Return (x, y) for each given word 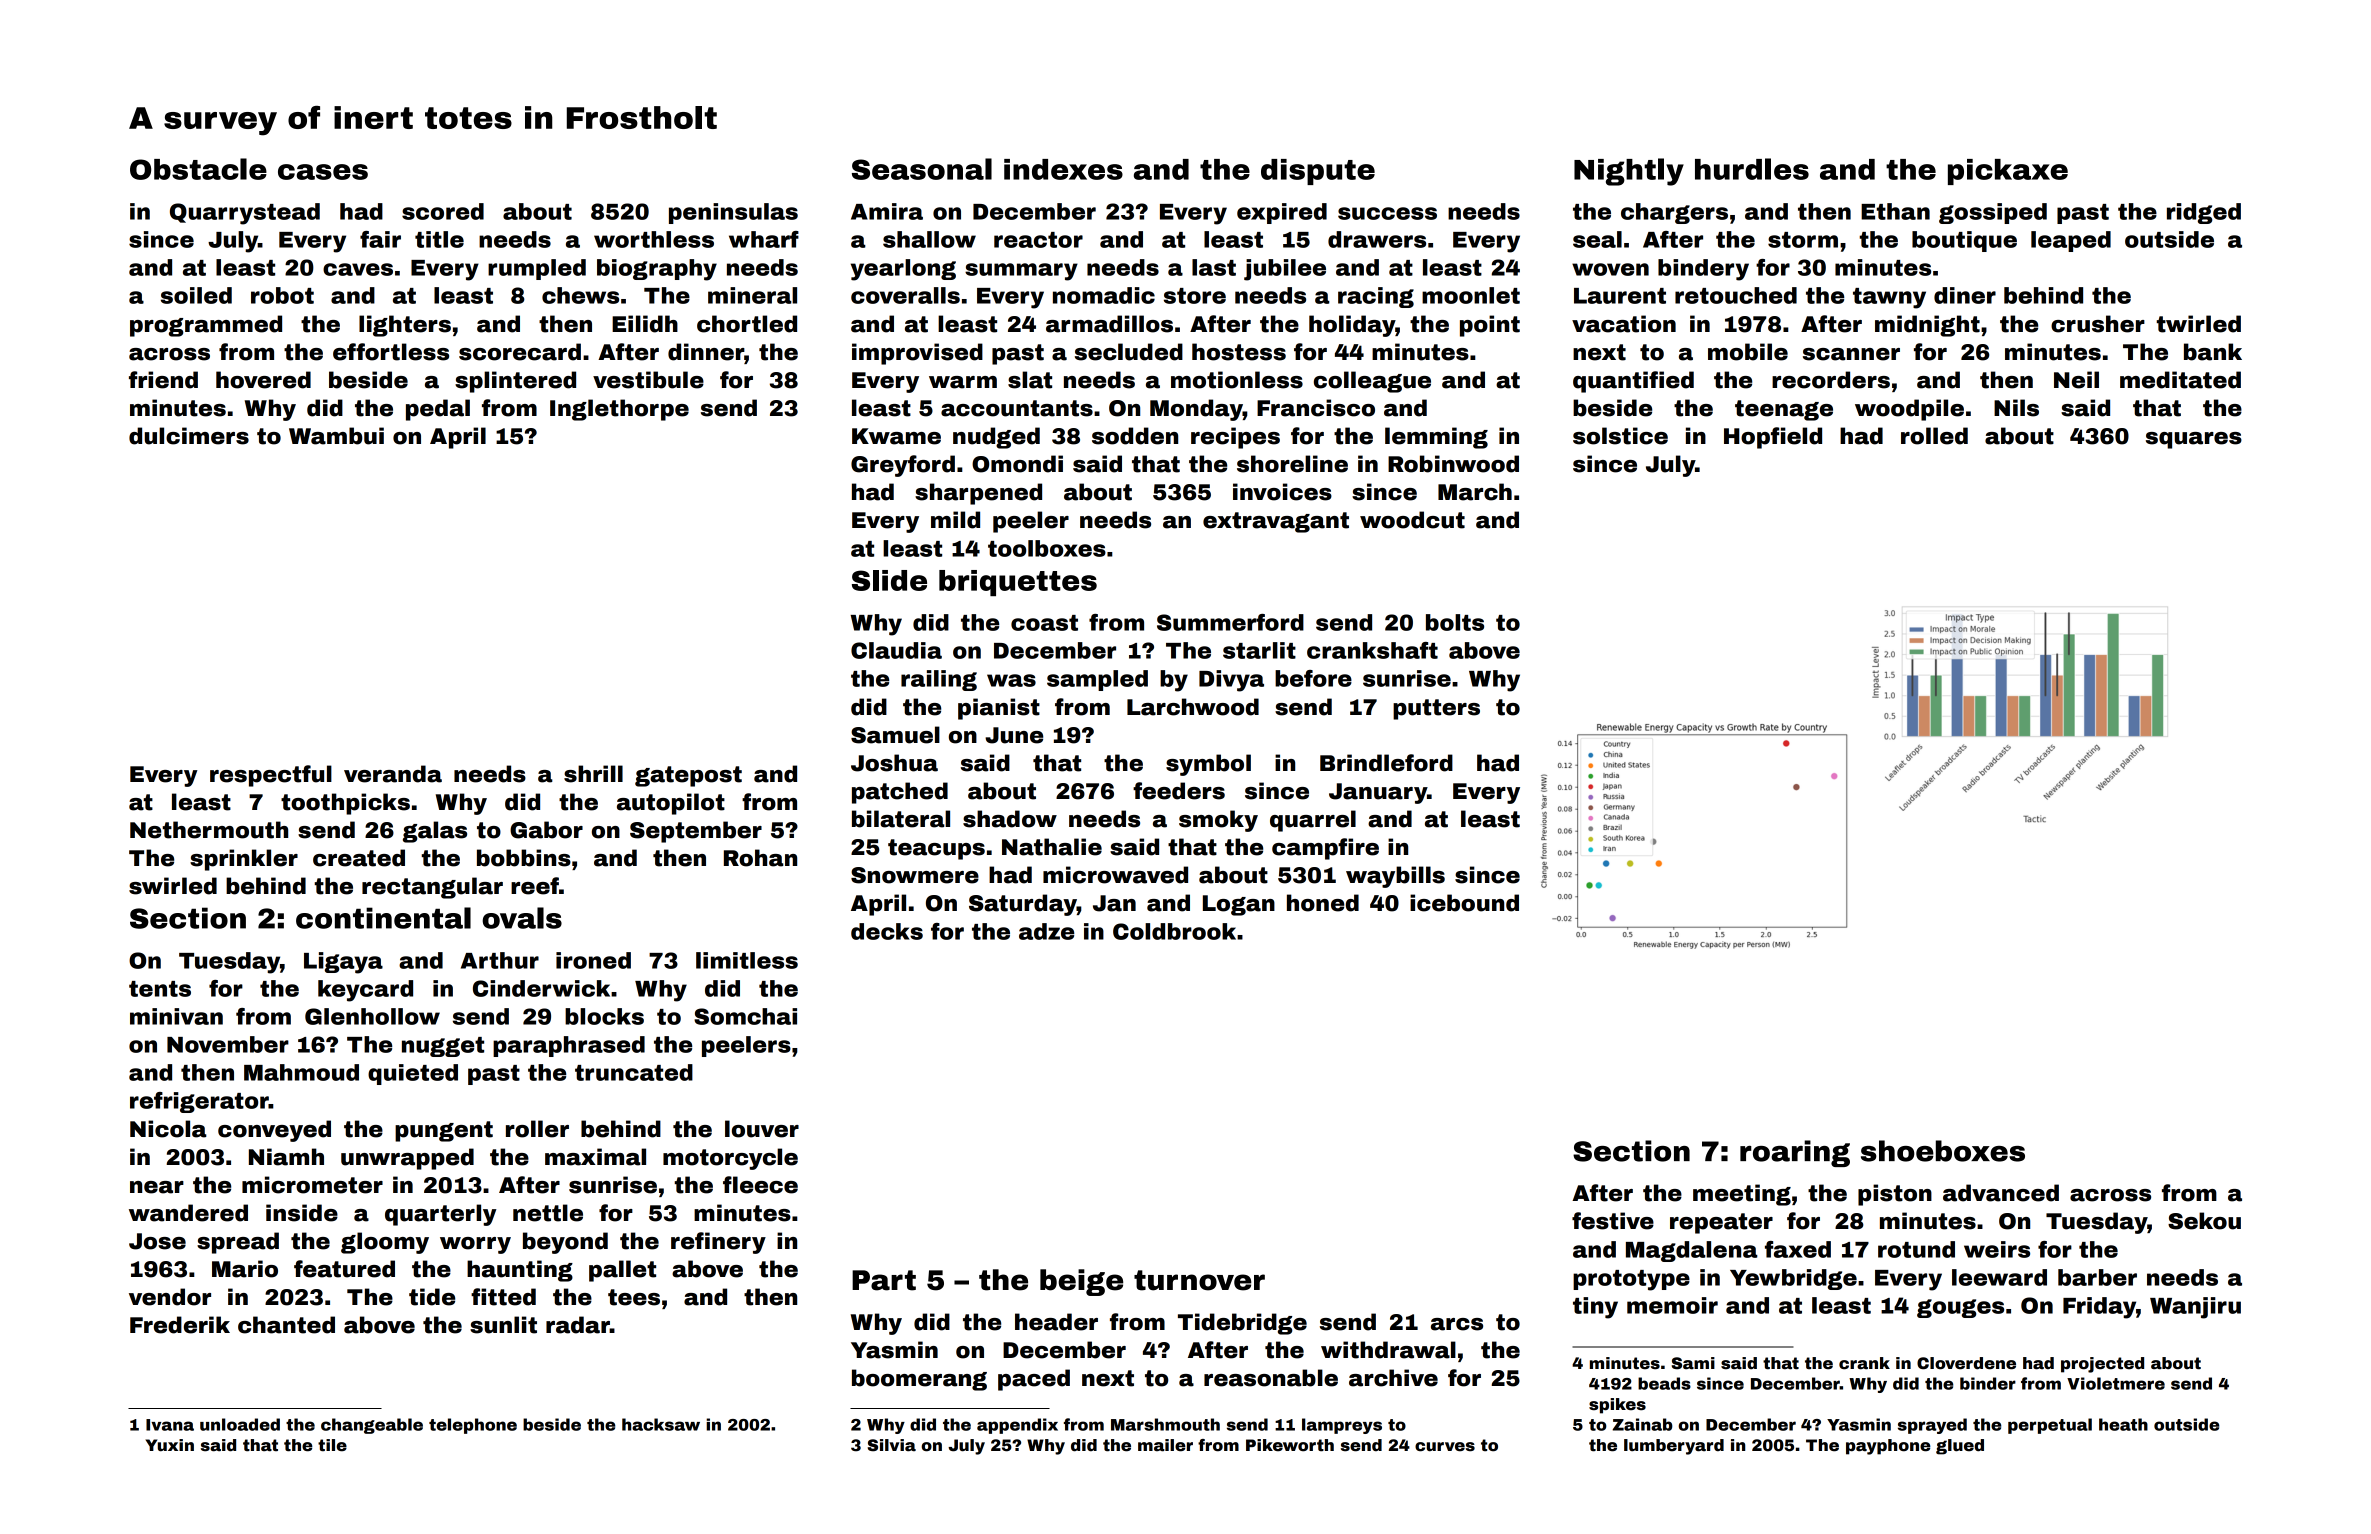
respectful (271, 776)
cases (323, 172)
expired (1282, 213)
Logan (1239, 905)
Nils (2016, 408)
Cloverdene (1966, 1363)
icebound (1464, 903)
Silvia (892, 1445)
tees (634, 1297)
